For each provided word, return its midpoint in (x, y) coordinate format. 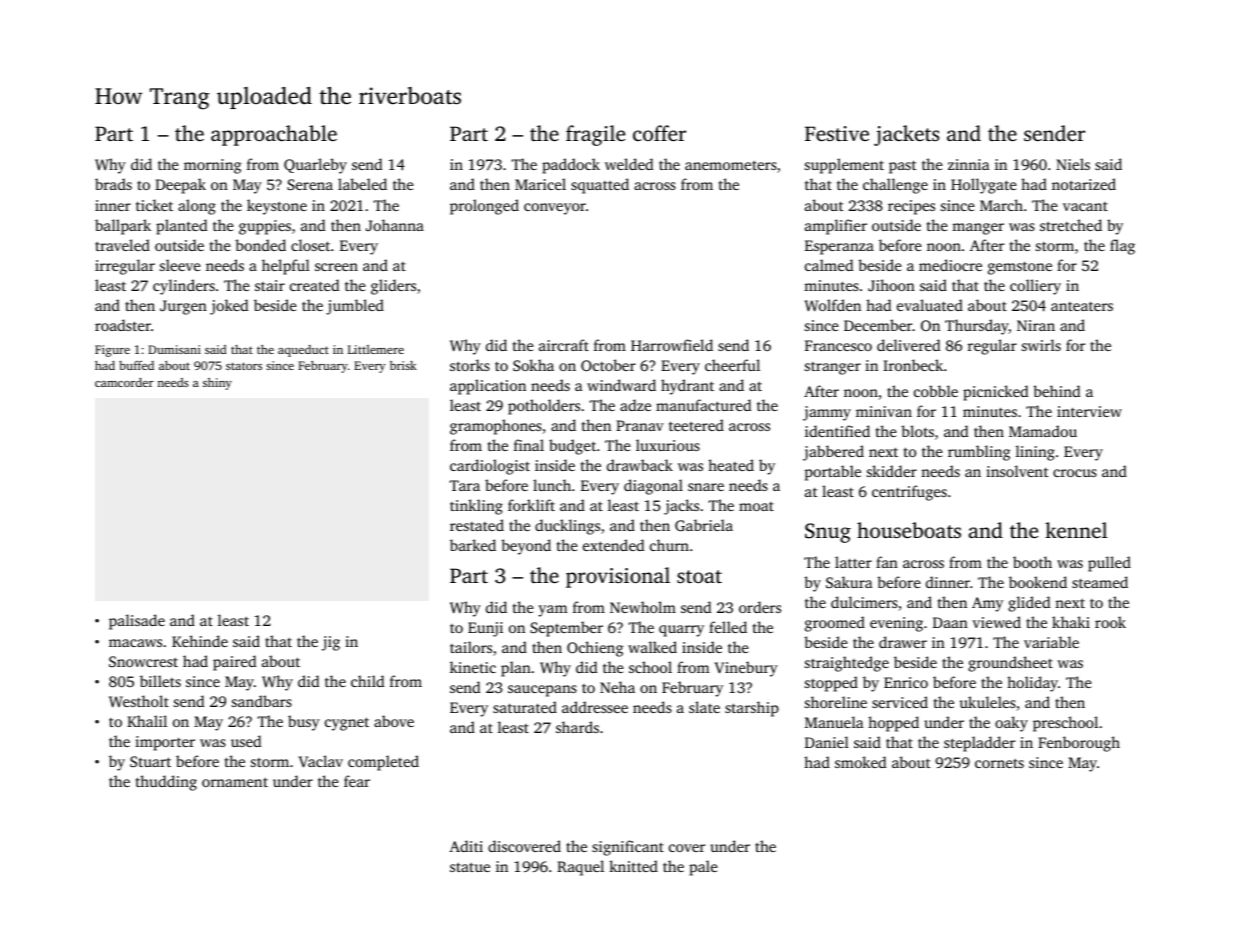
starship (752, 709)
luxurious (668, 445)
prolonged (484, 207)
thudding (166, 783)
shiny (217, 384)
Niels (1073, 164)
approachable (274, 135)
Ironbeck (913, 365)
